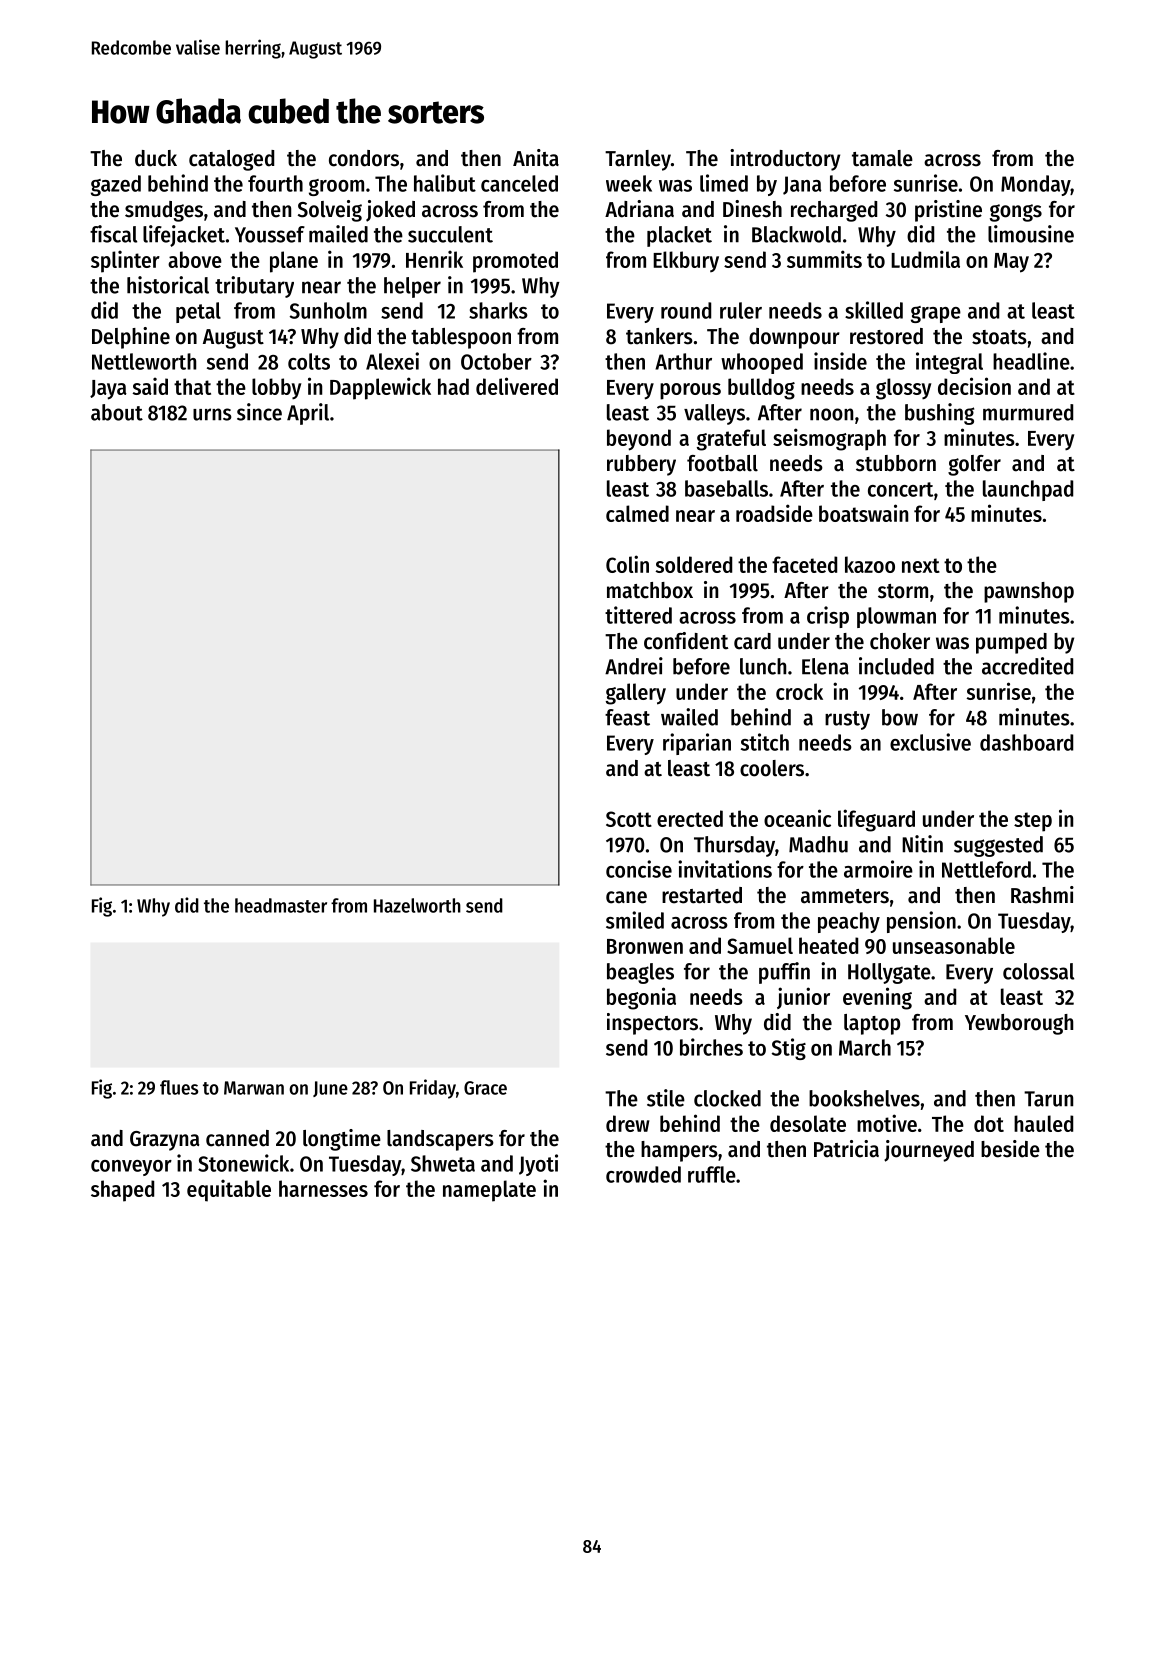  Describe the element at coordinates (1010, 1149) in the page. I see `beside` at that location.
